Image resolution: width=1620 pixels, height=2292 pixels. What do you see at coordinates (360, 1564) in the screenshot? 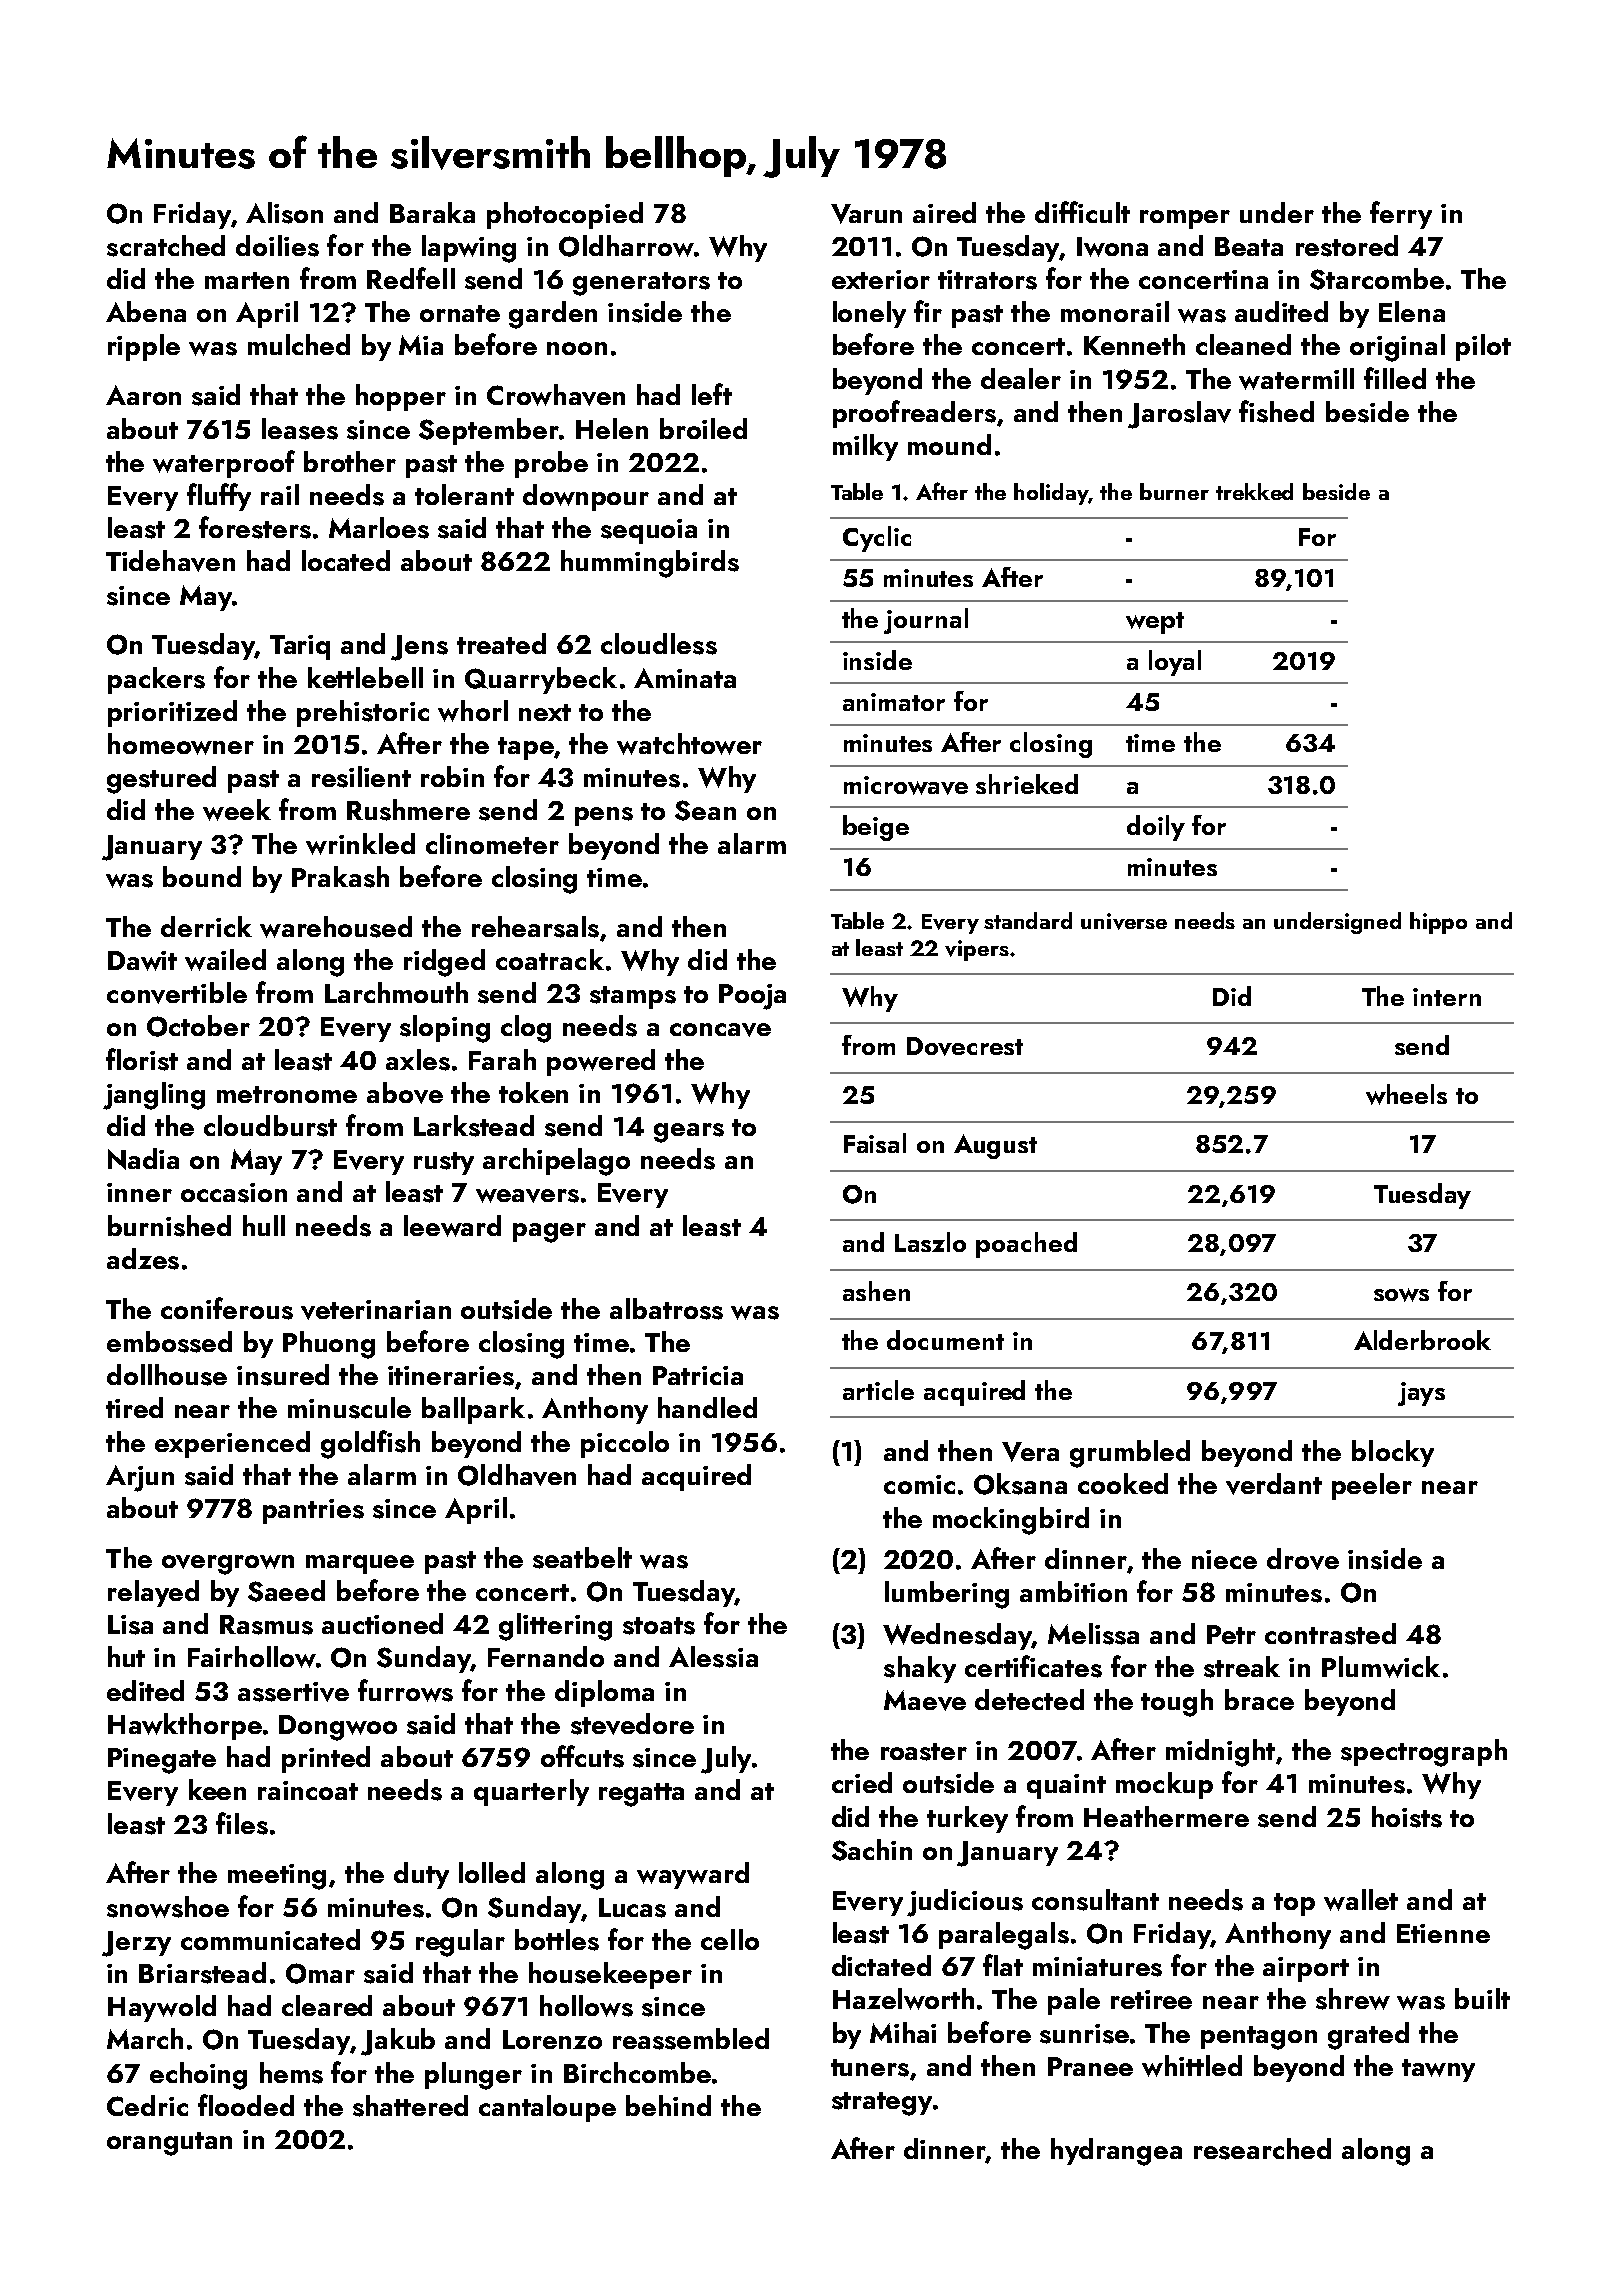
I see `marquee` at bounding box center [360, 1564].
